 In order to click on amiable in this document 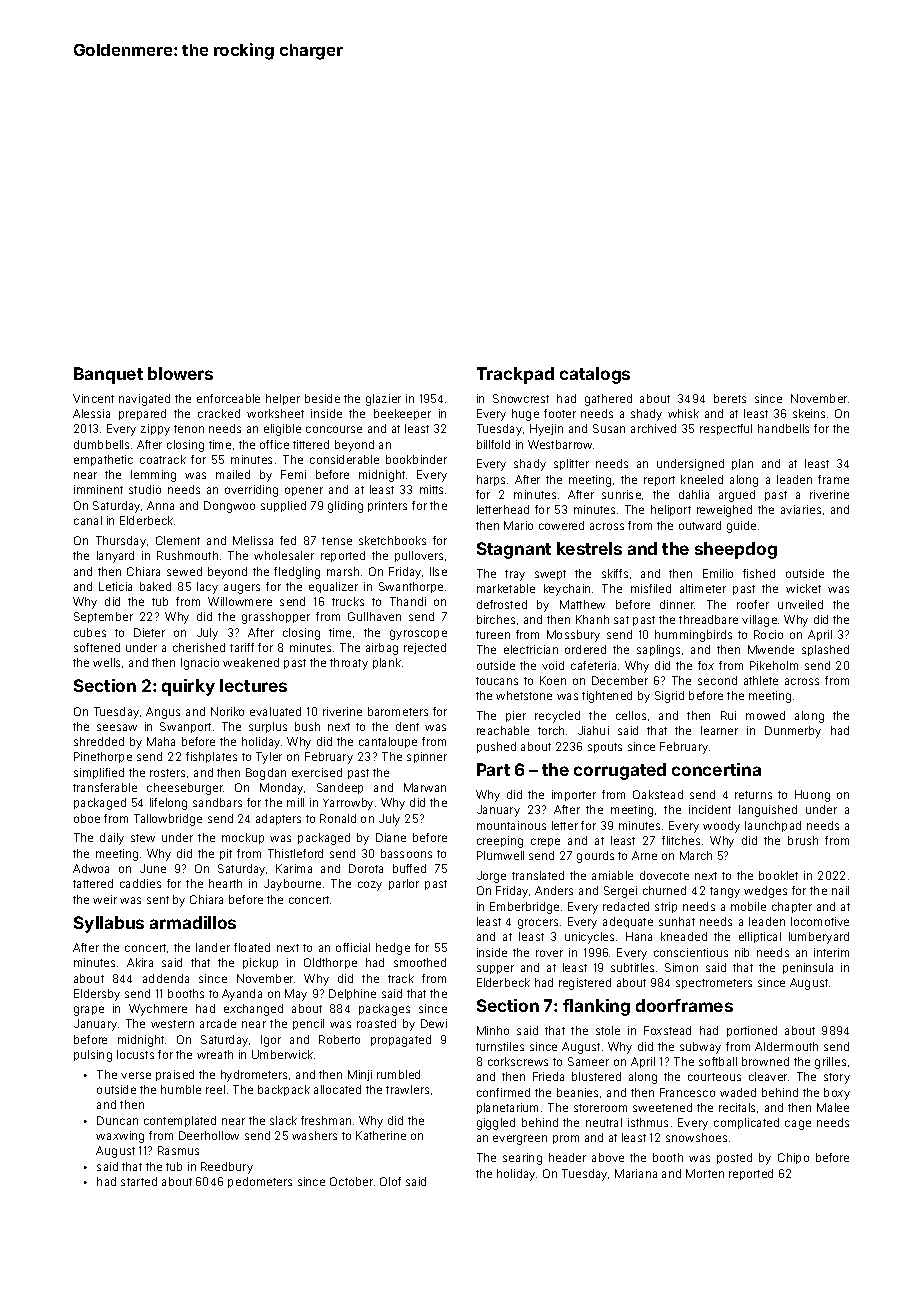, I will do `click(612, 875)`.
